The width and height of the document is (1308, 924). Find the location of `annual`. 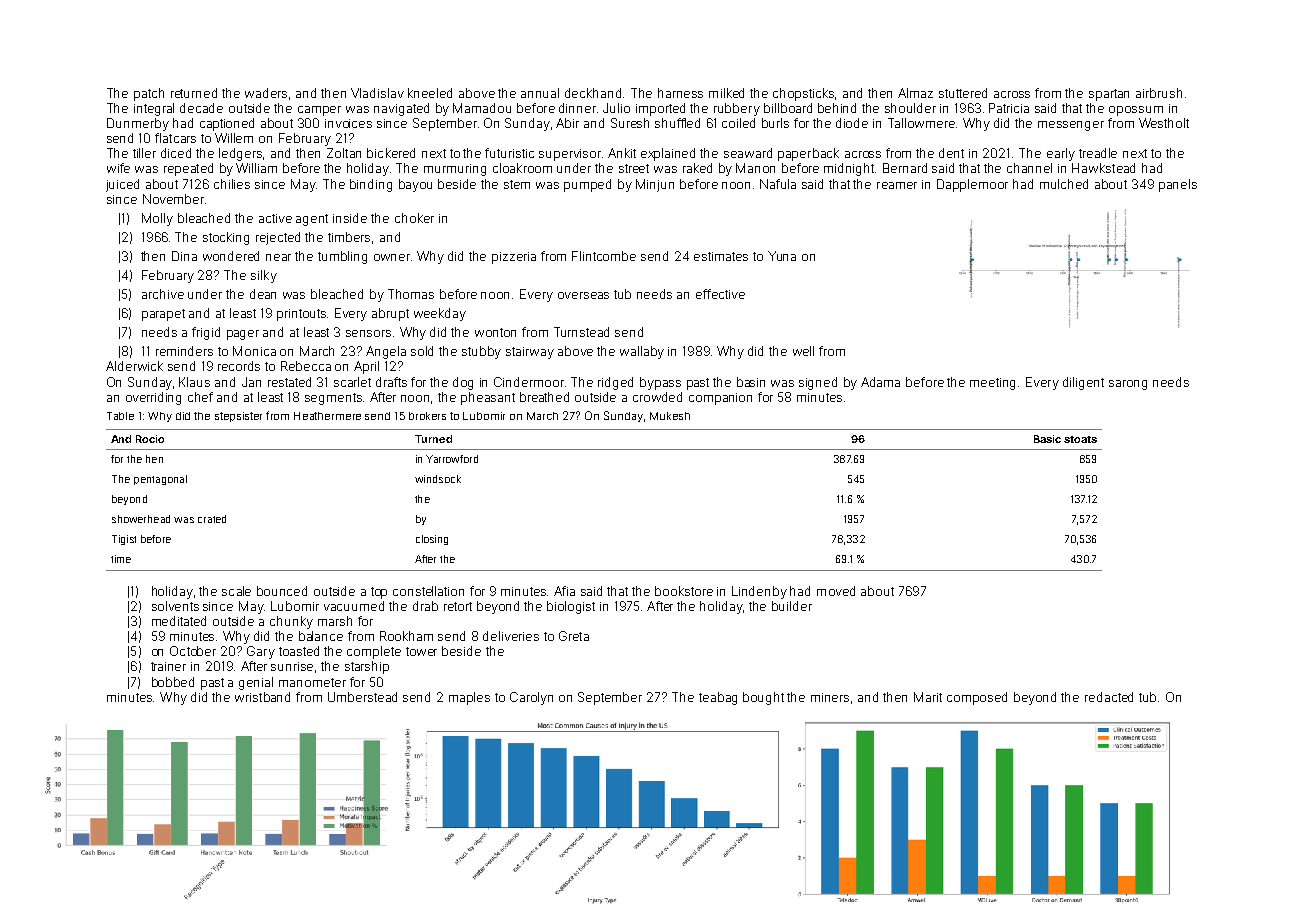

annual is located at coordinates (540, 93).
